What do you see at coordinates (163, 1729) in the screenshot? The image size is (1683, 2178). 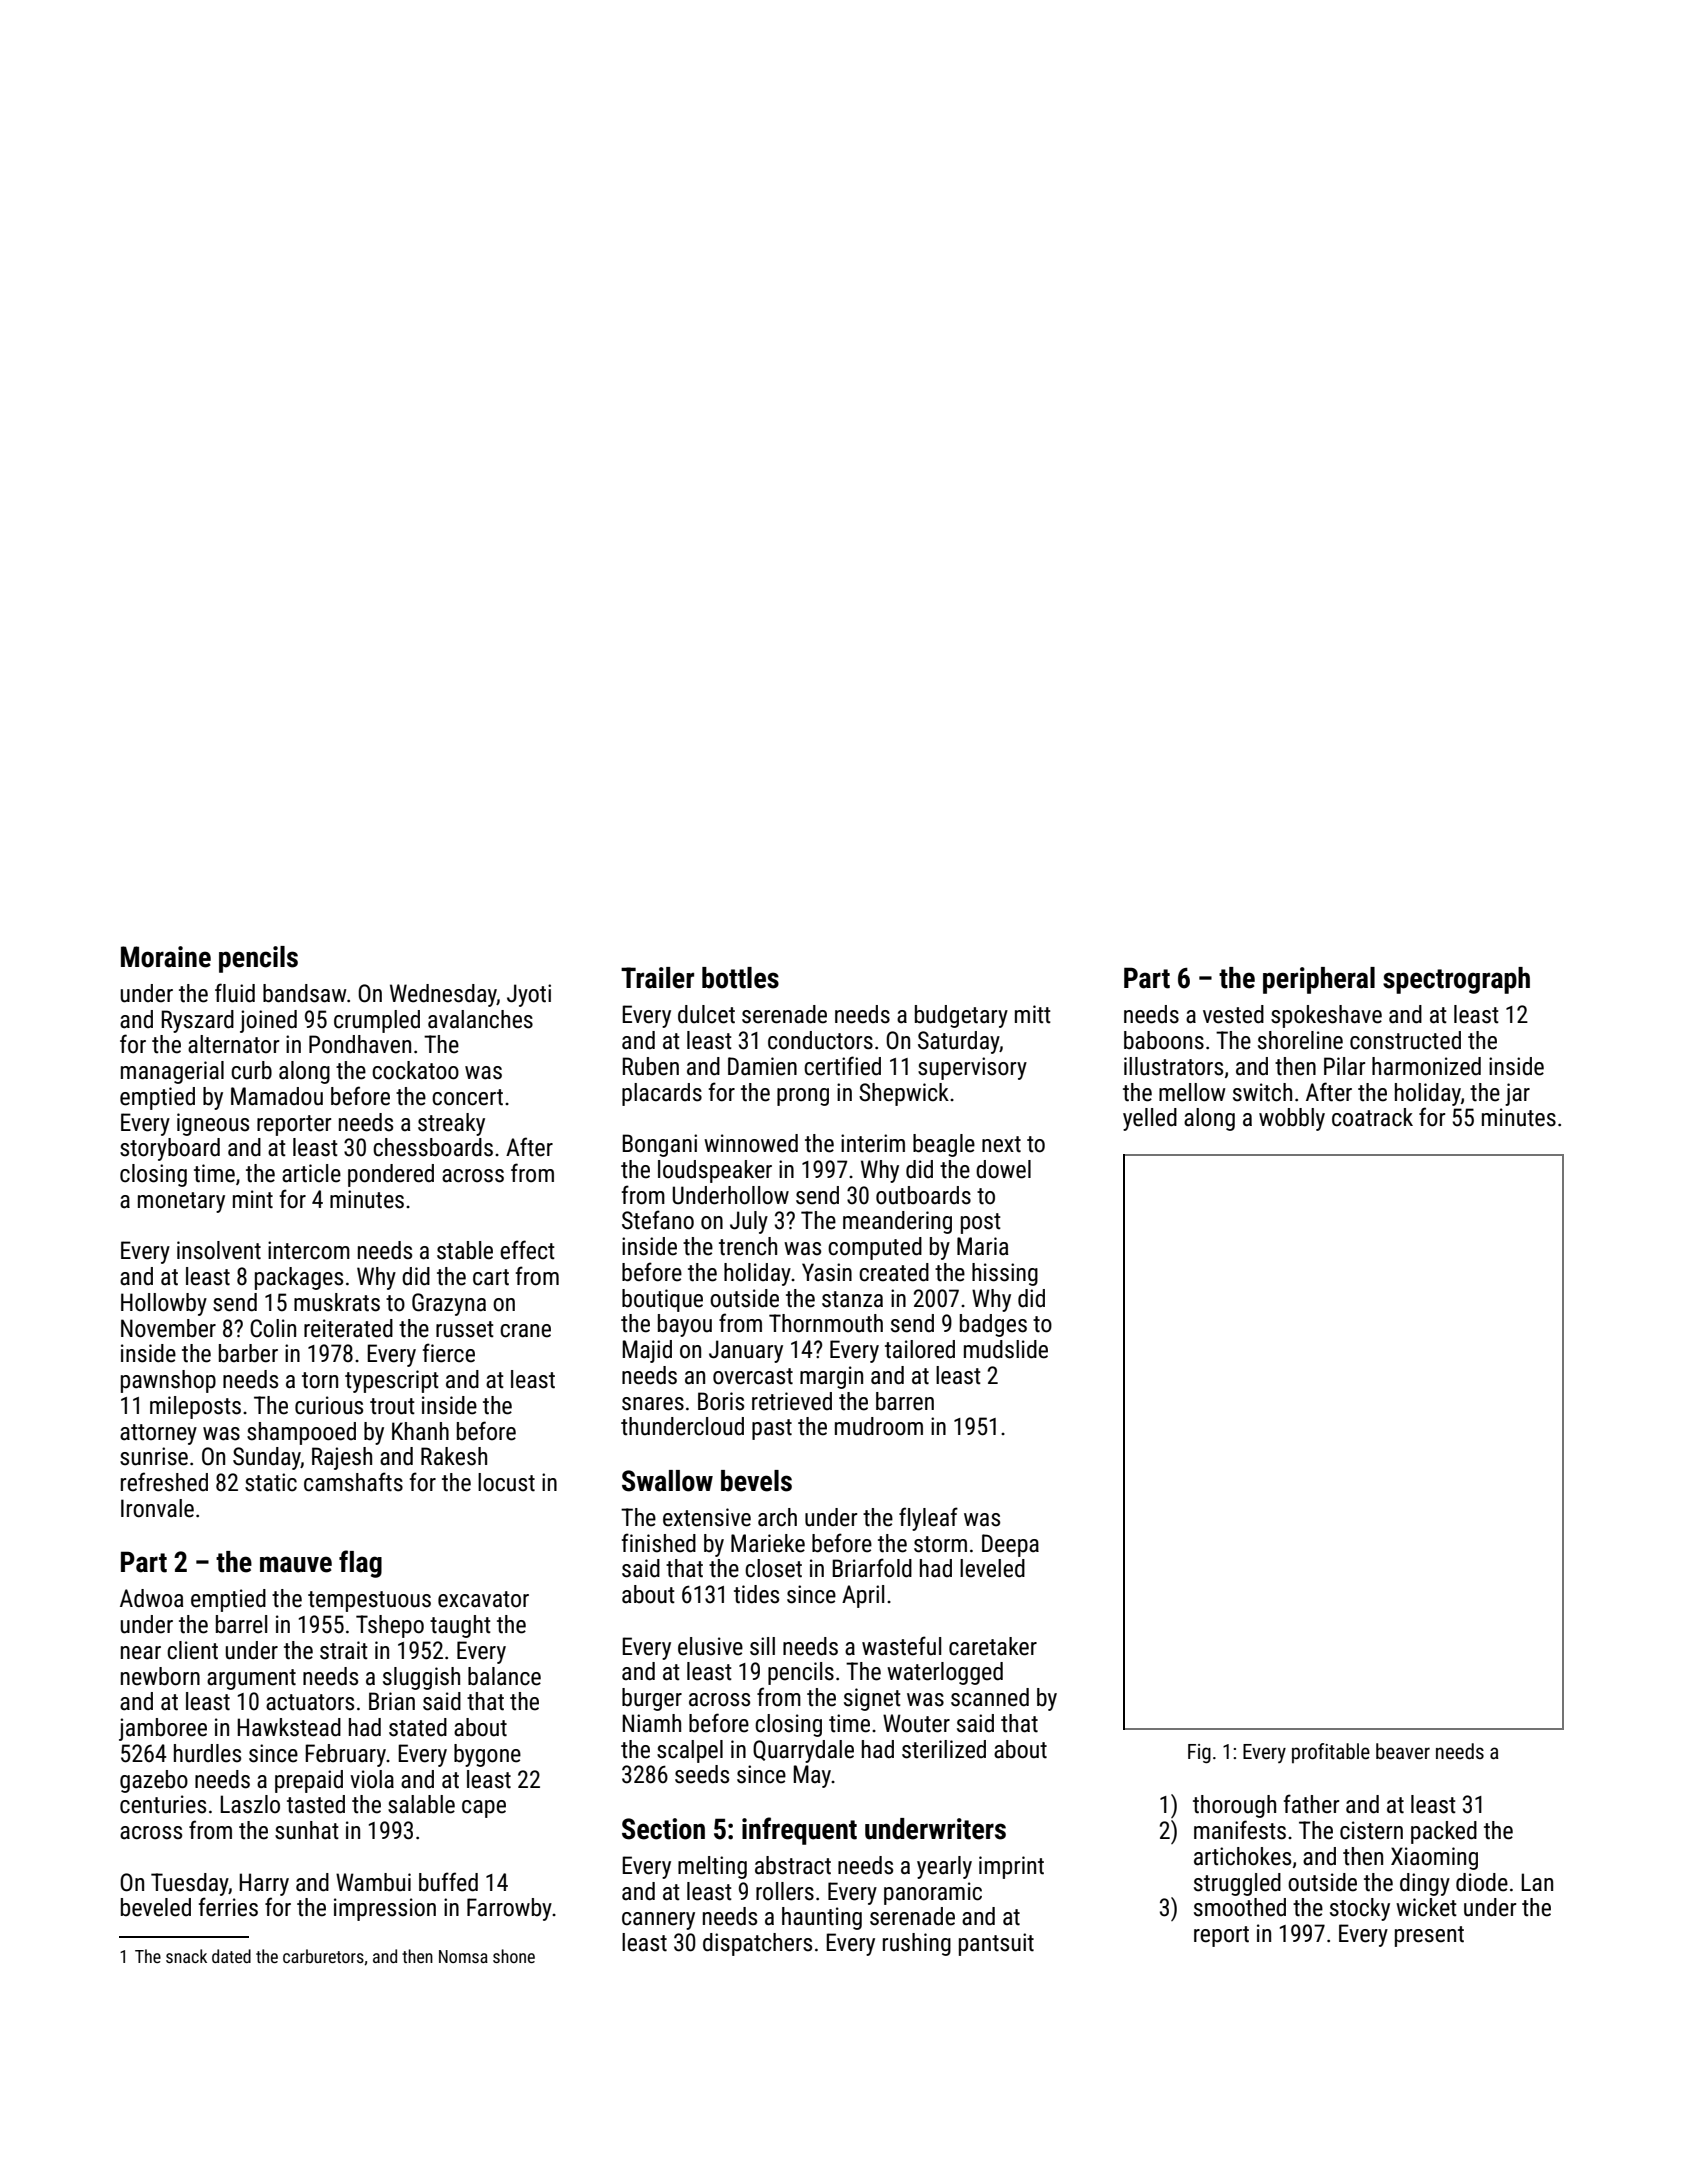 I see `jamboree` at bounding box center [163, 1729].
